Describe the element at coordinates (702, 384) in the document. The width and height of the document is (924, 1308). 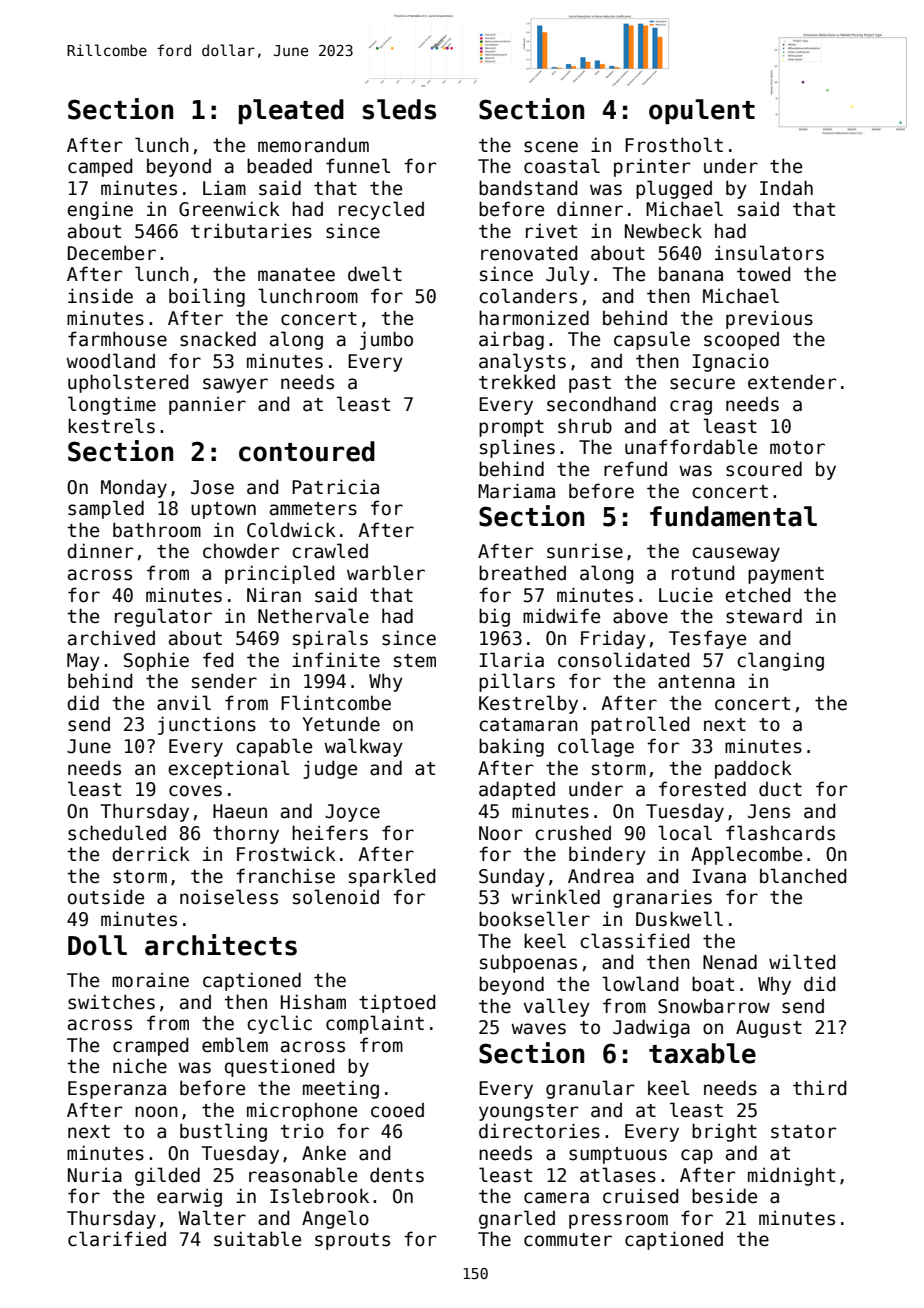
I see `secure` at that location.
